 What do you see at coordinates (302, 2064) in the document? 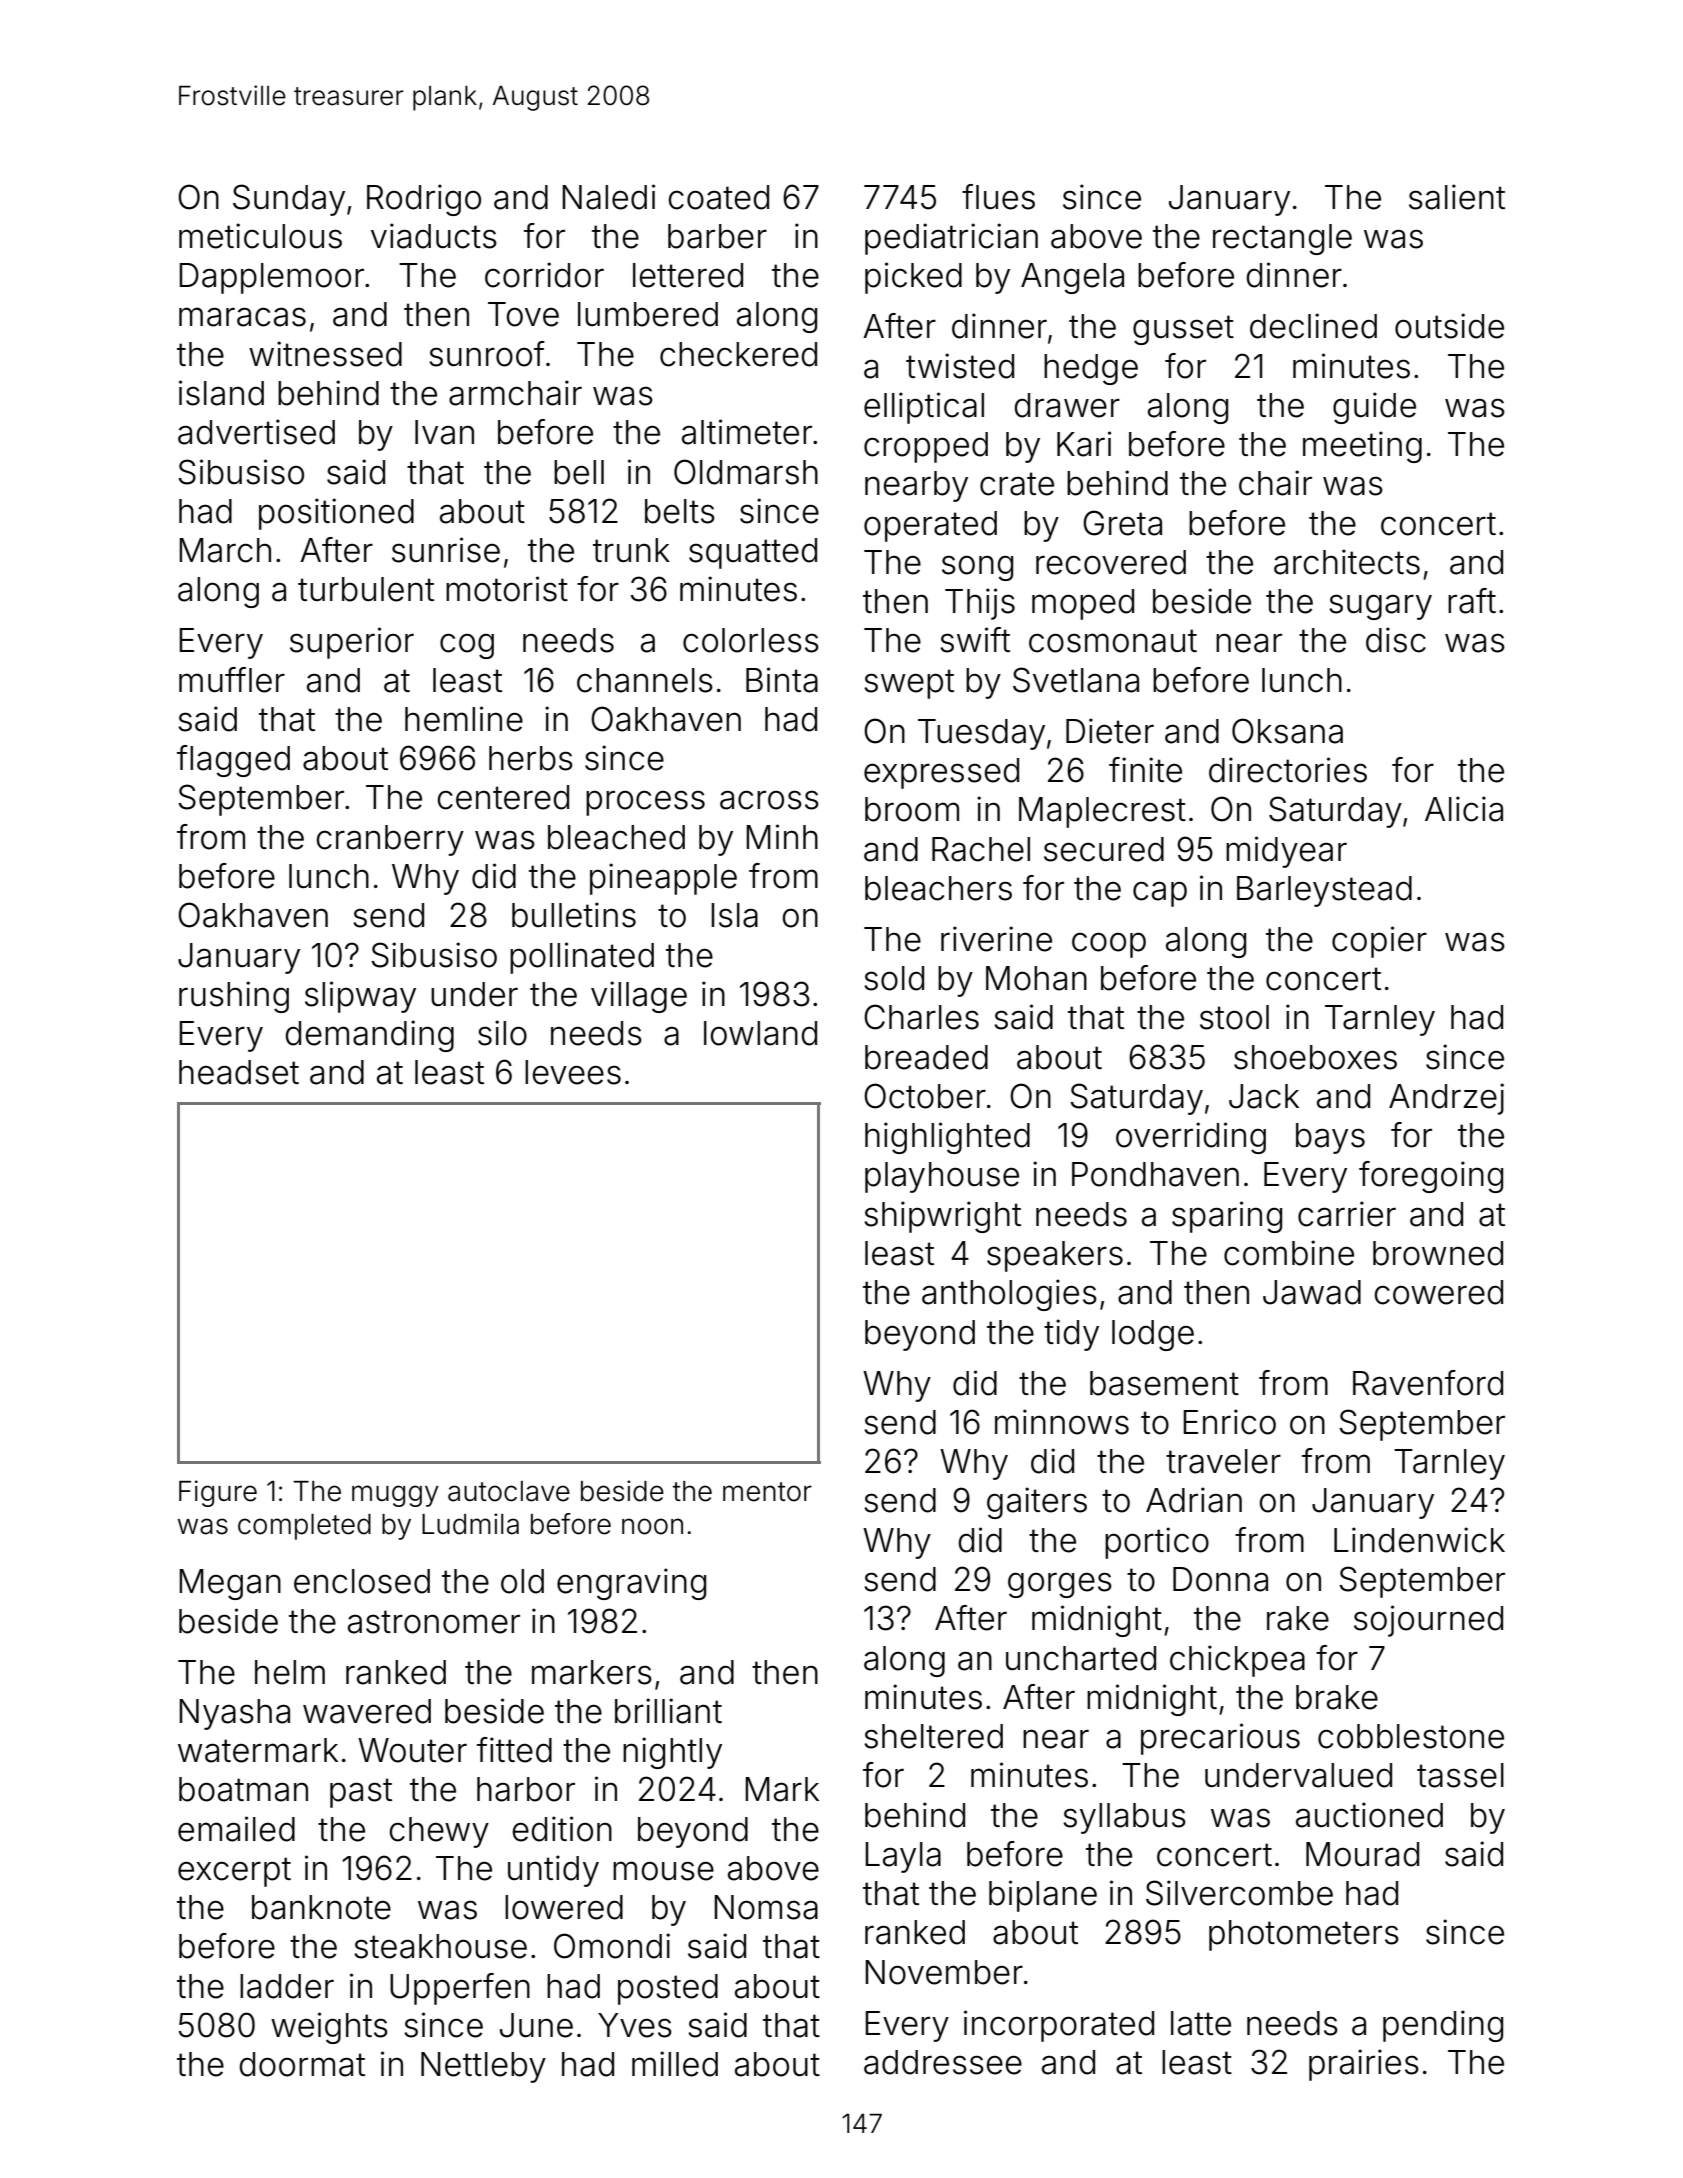
I see `doormat` at bounding box center [302, 2064].
